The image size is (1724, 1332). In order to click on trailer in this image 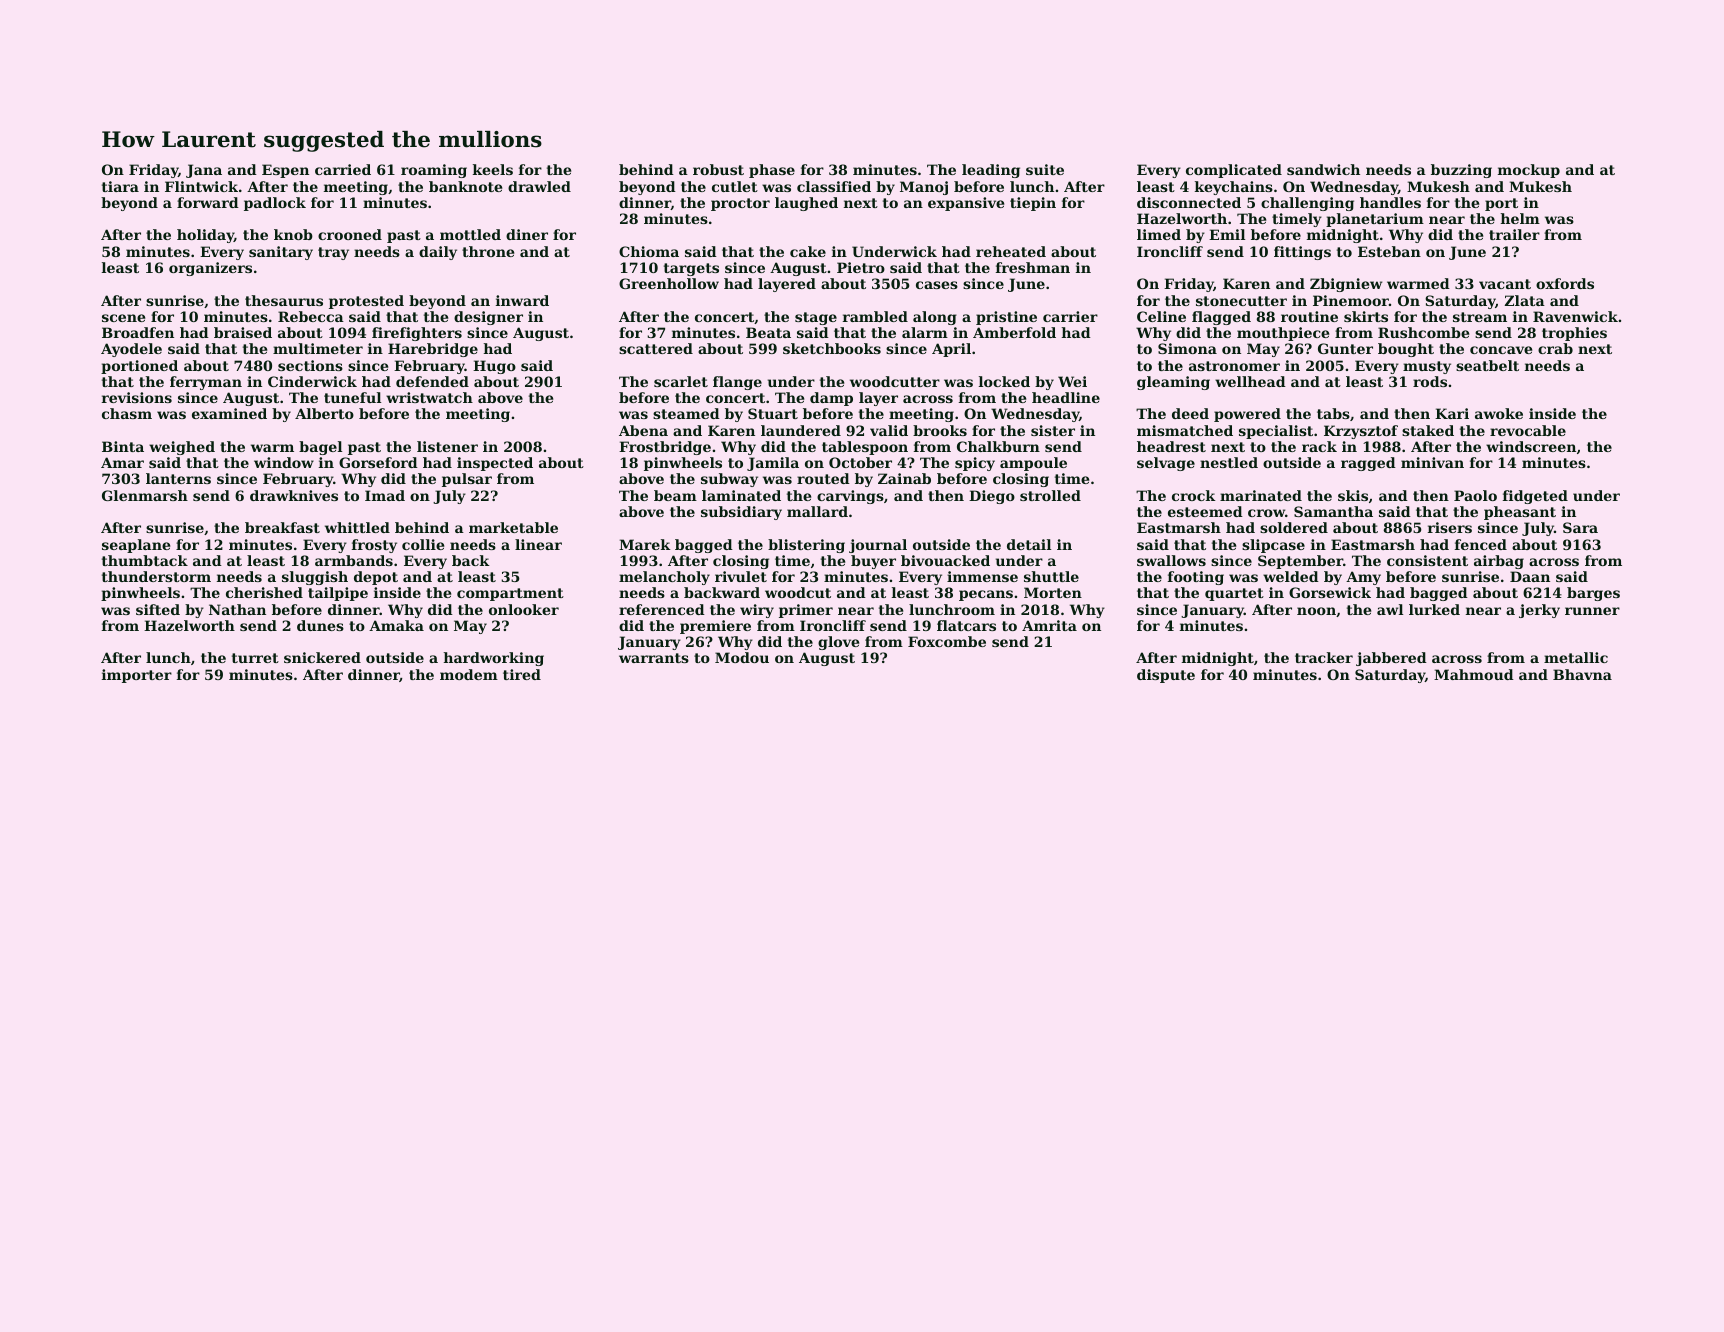, I will do `click(1514, 234)`.
